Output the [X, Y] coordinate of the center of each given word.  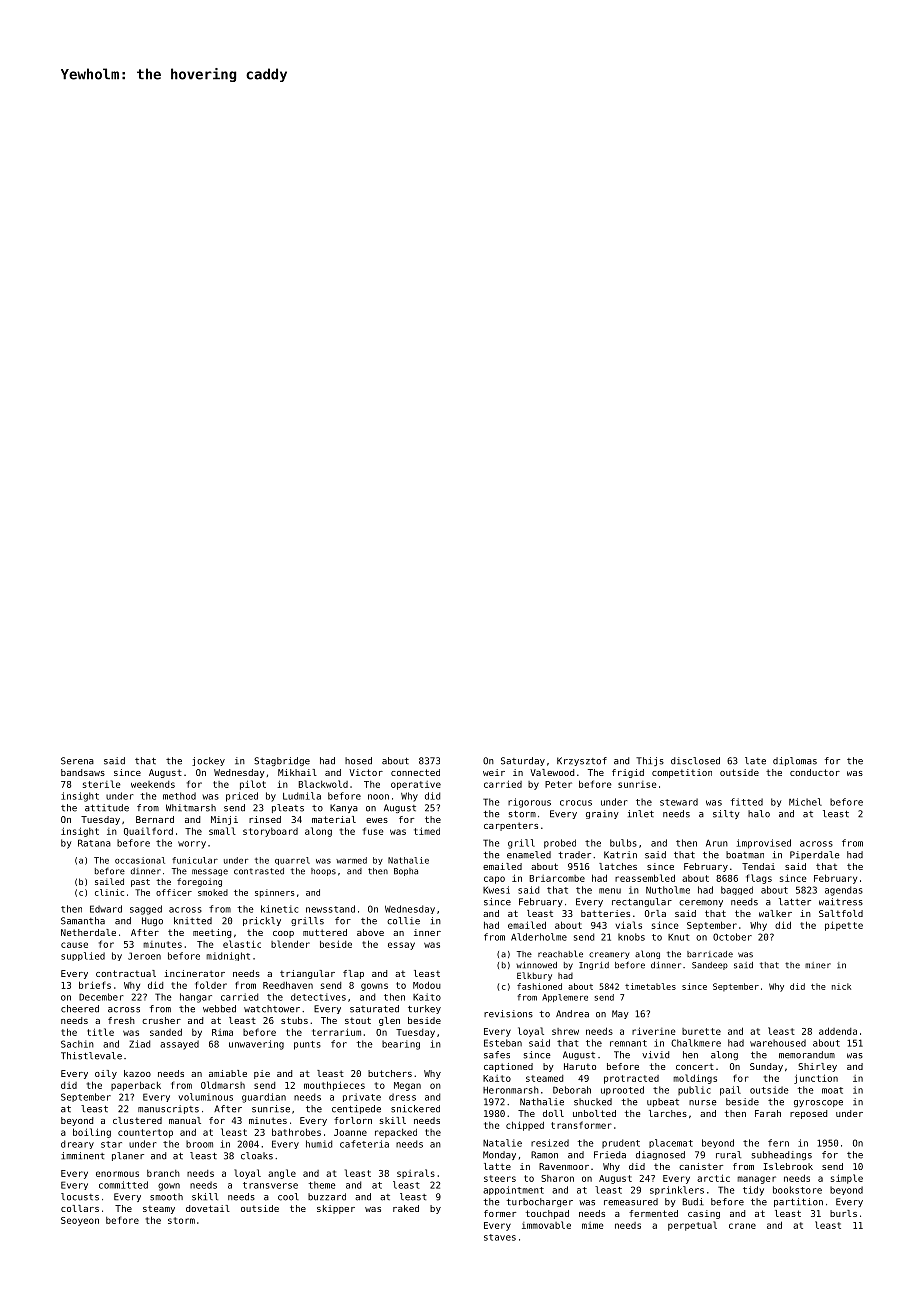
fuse [373, 831]
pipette [844, 926]
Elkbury [534, 976]
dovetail [208, 1208]
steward [679, 802]
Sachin [77, 1044]
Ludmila [302, 796]
